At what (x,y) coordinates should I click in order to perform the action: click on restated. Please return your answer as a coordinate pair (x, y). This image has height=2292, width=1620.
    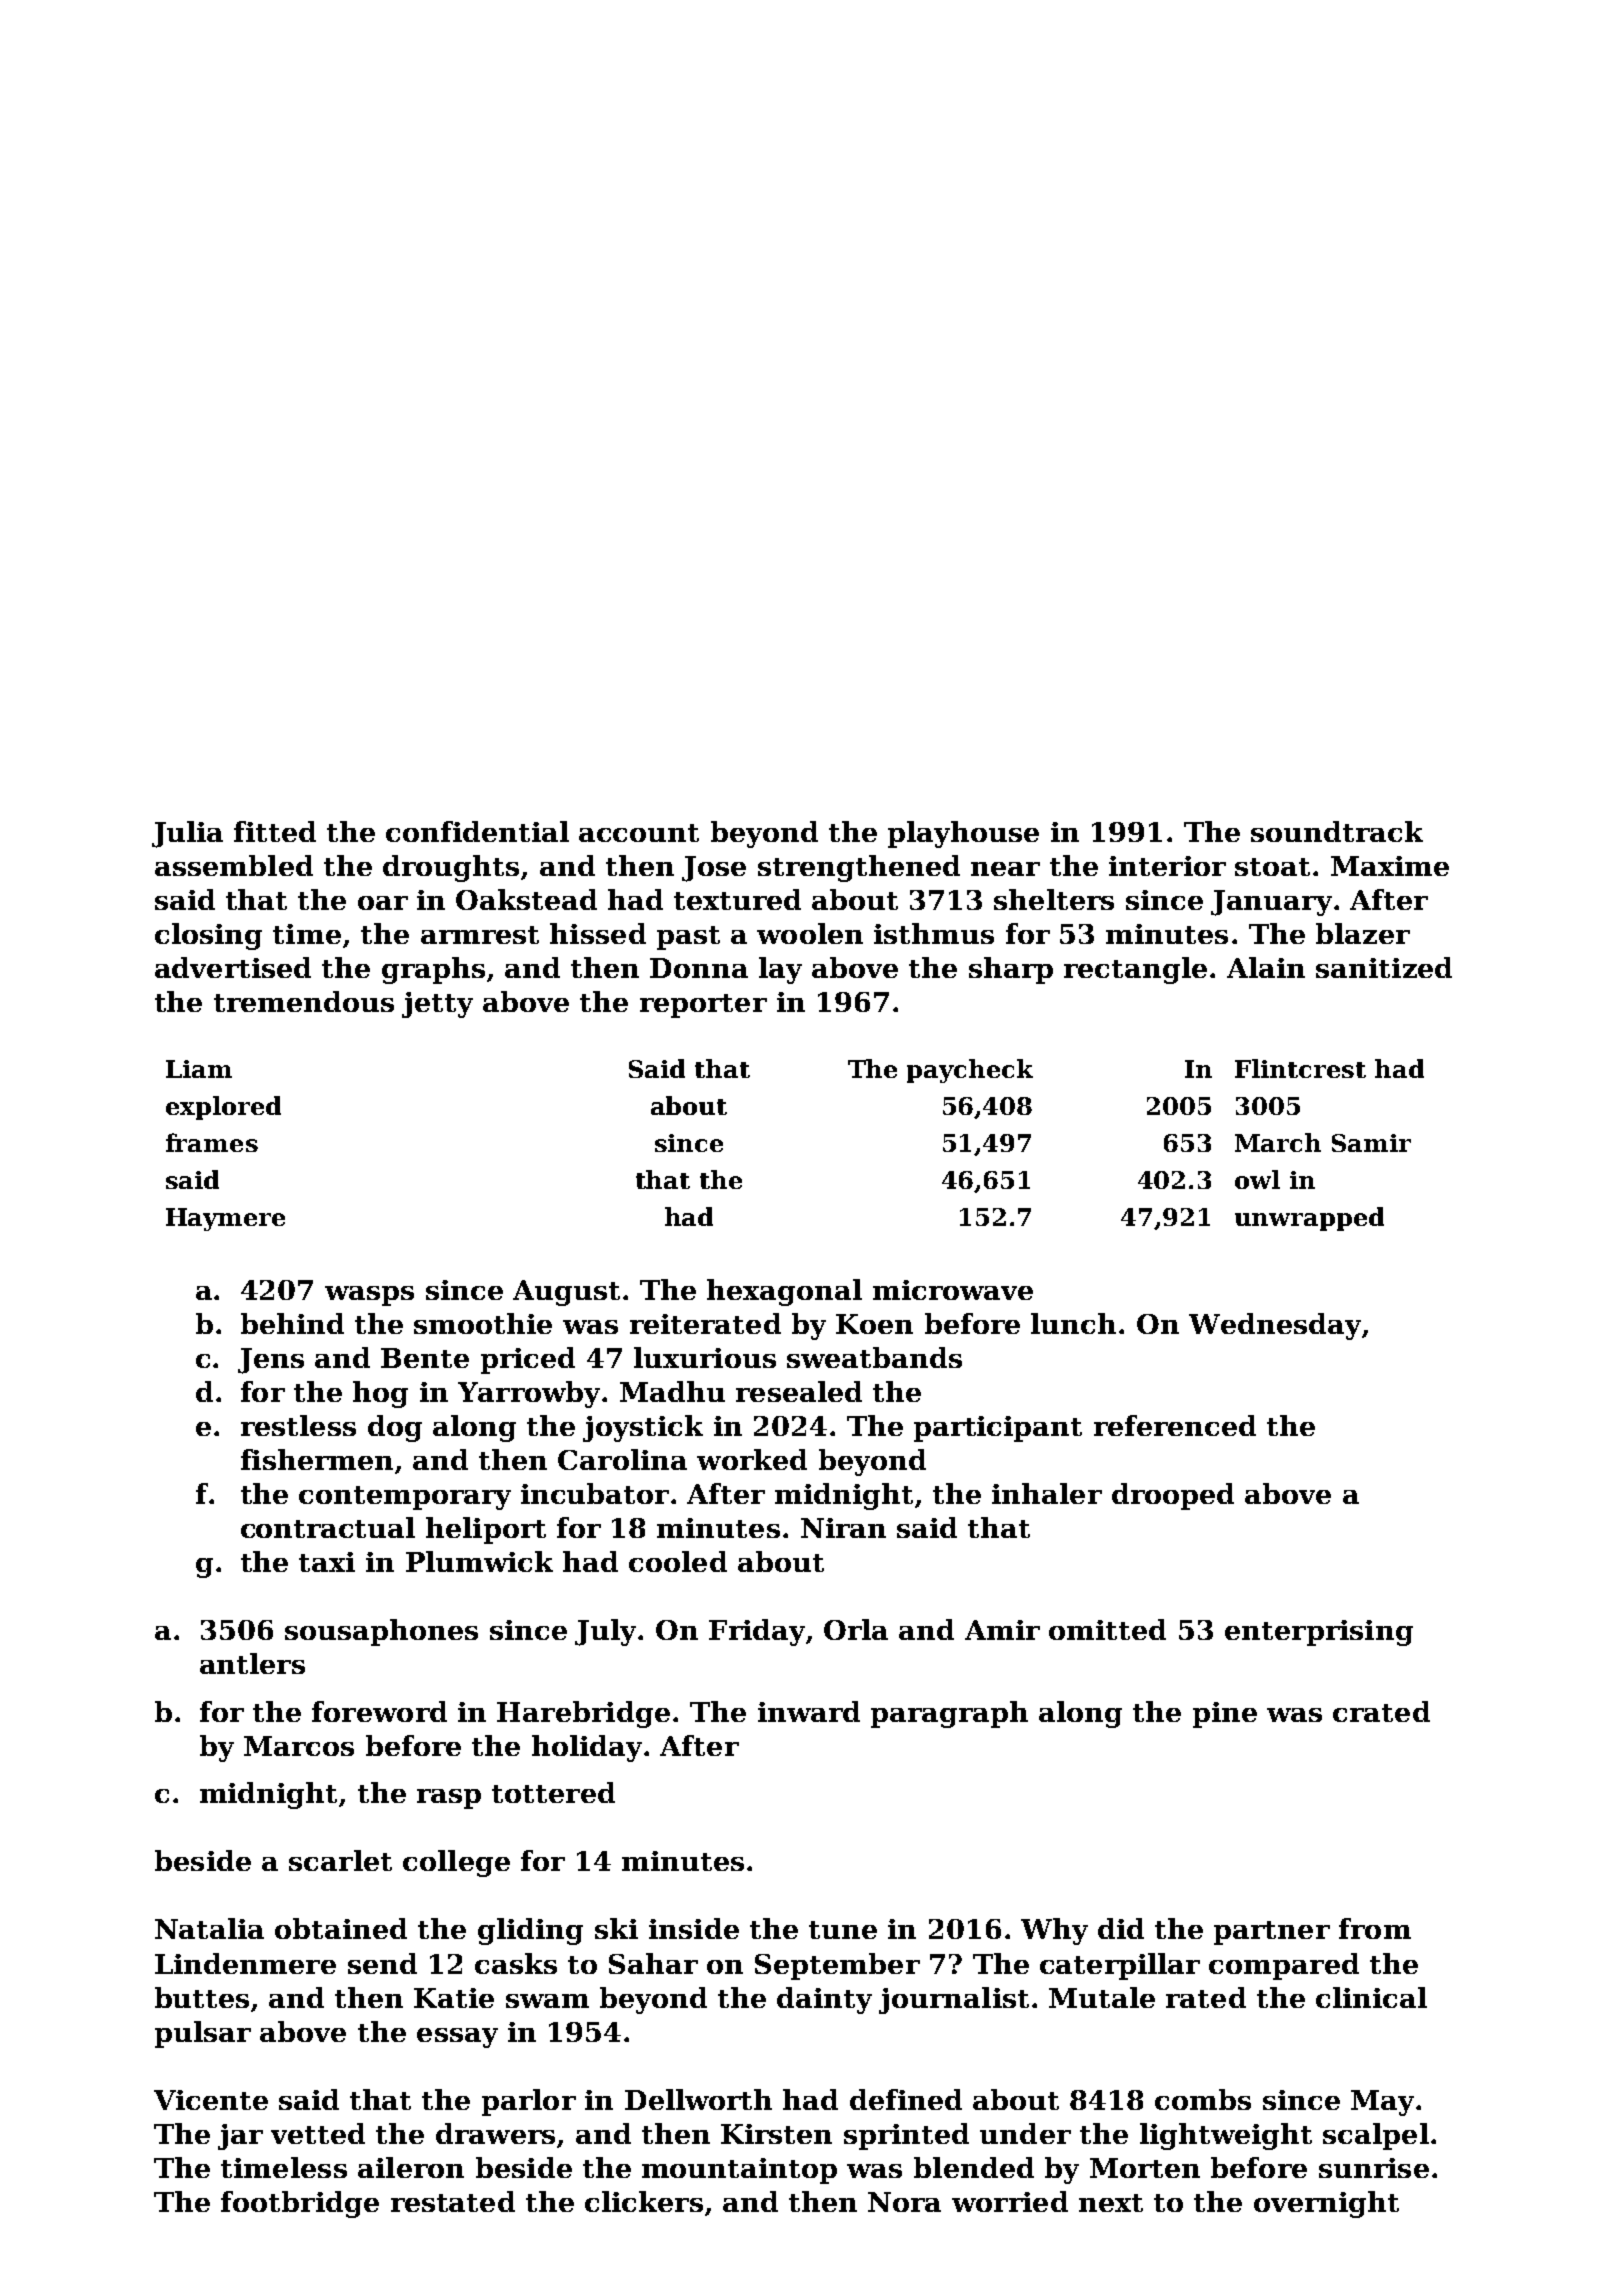
    Looking at the image, I should click on (453, 2201).
